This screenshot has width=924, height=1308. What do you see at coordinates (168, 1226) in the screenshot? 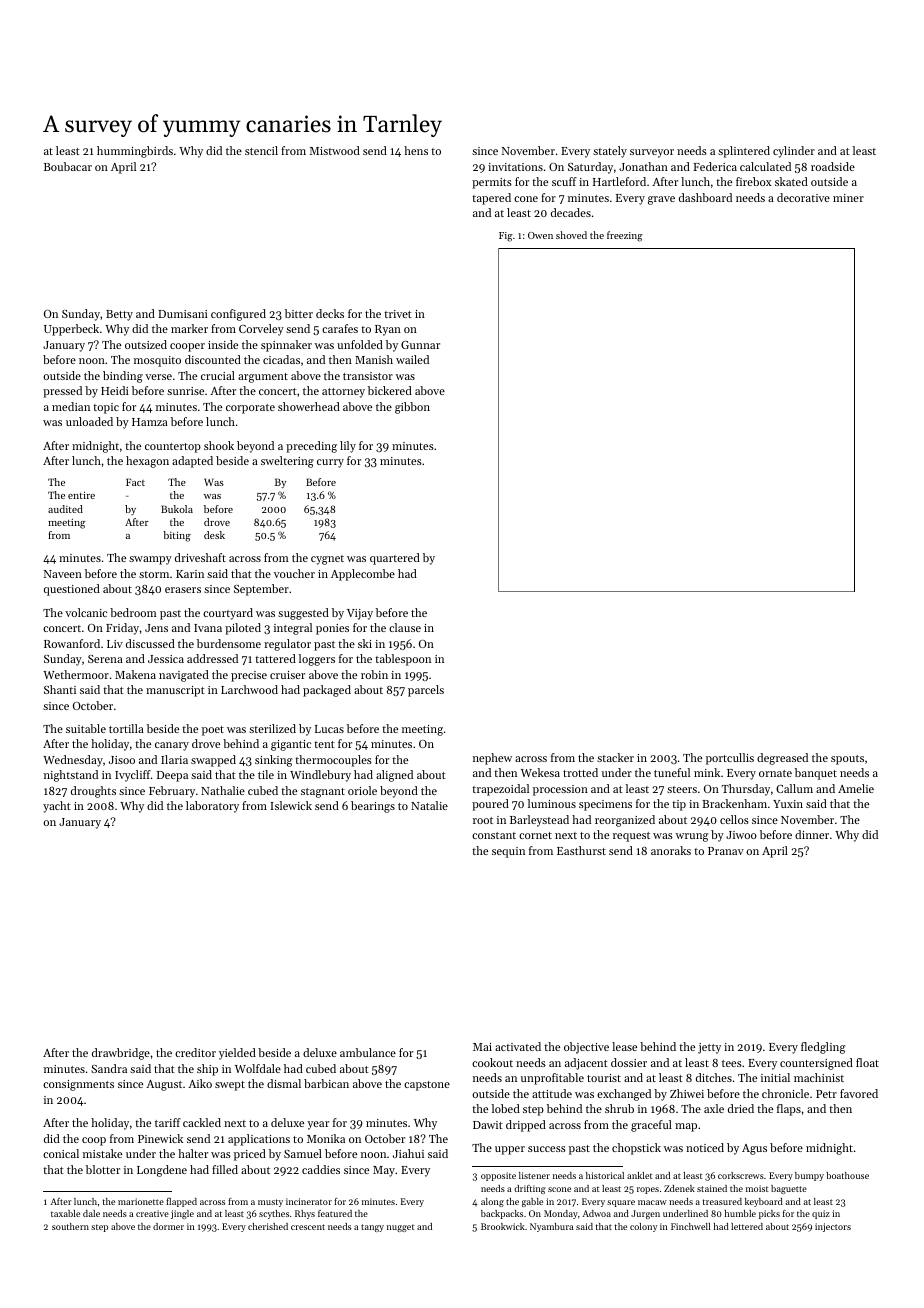
I see `dormer` at bounding box center [168, 1226].
